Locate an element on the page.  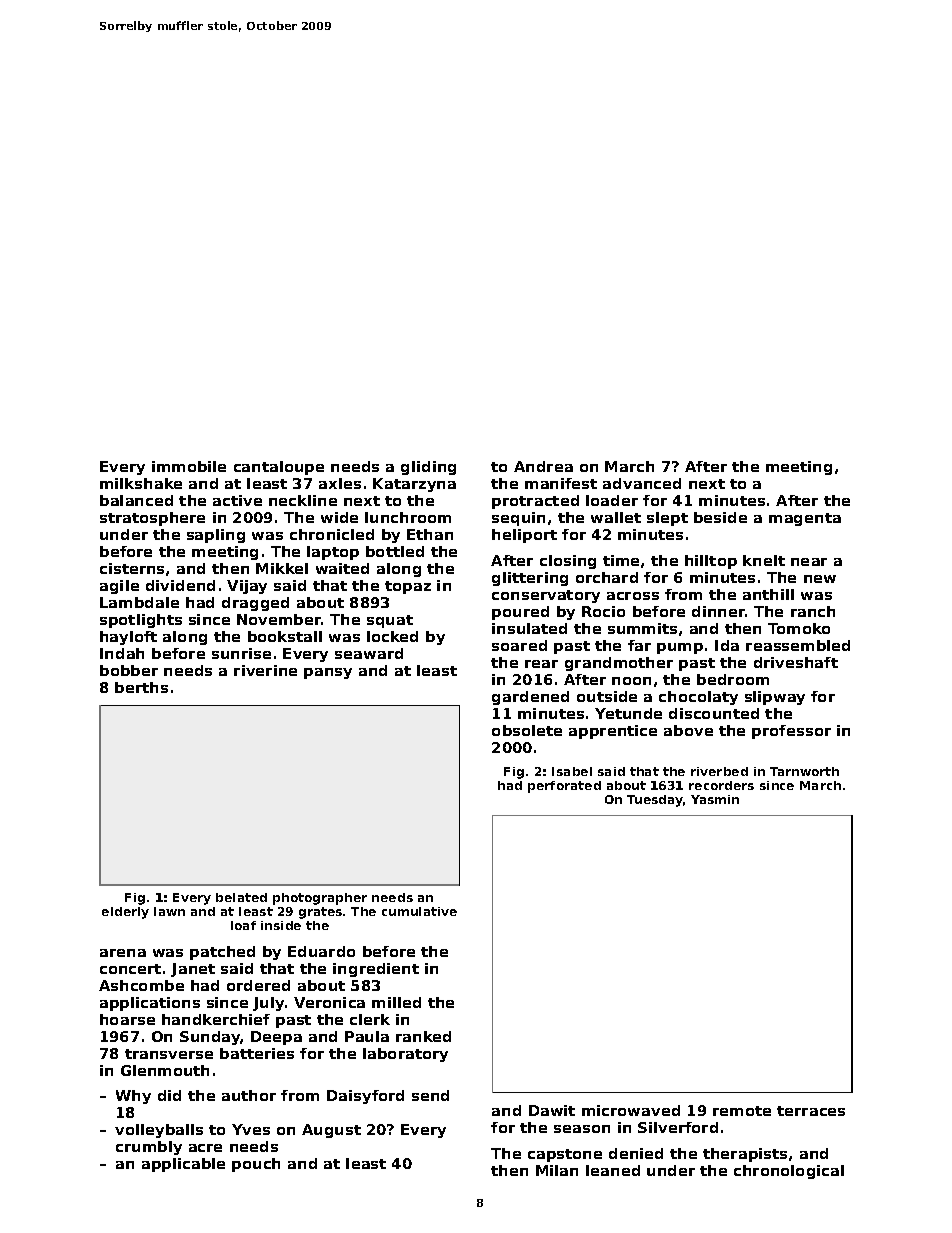
slipway is located at coordinates (775, 698).
